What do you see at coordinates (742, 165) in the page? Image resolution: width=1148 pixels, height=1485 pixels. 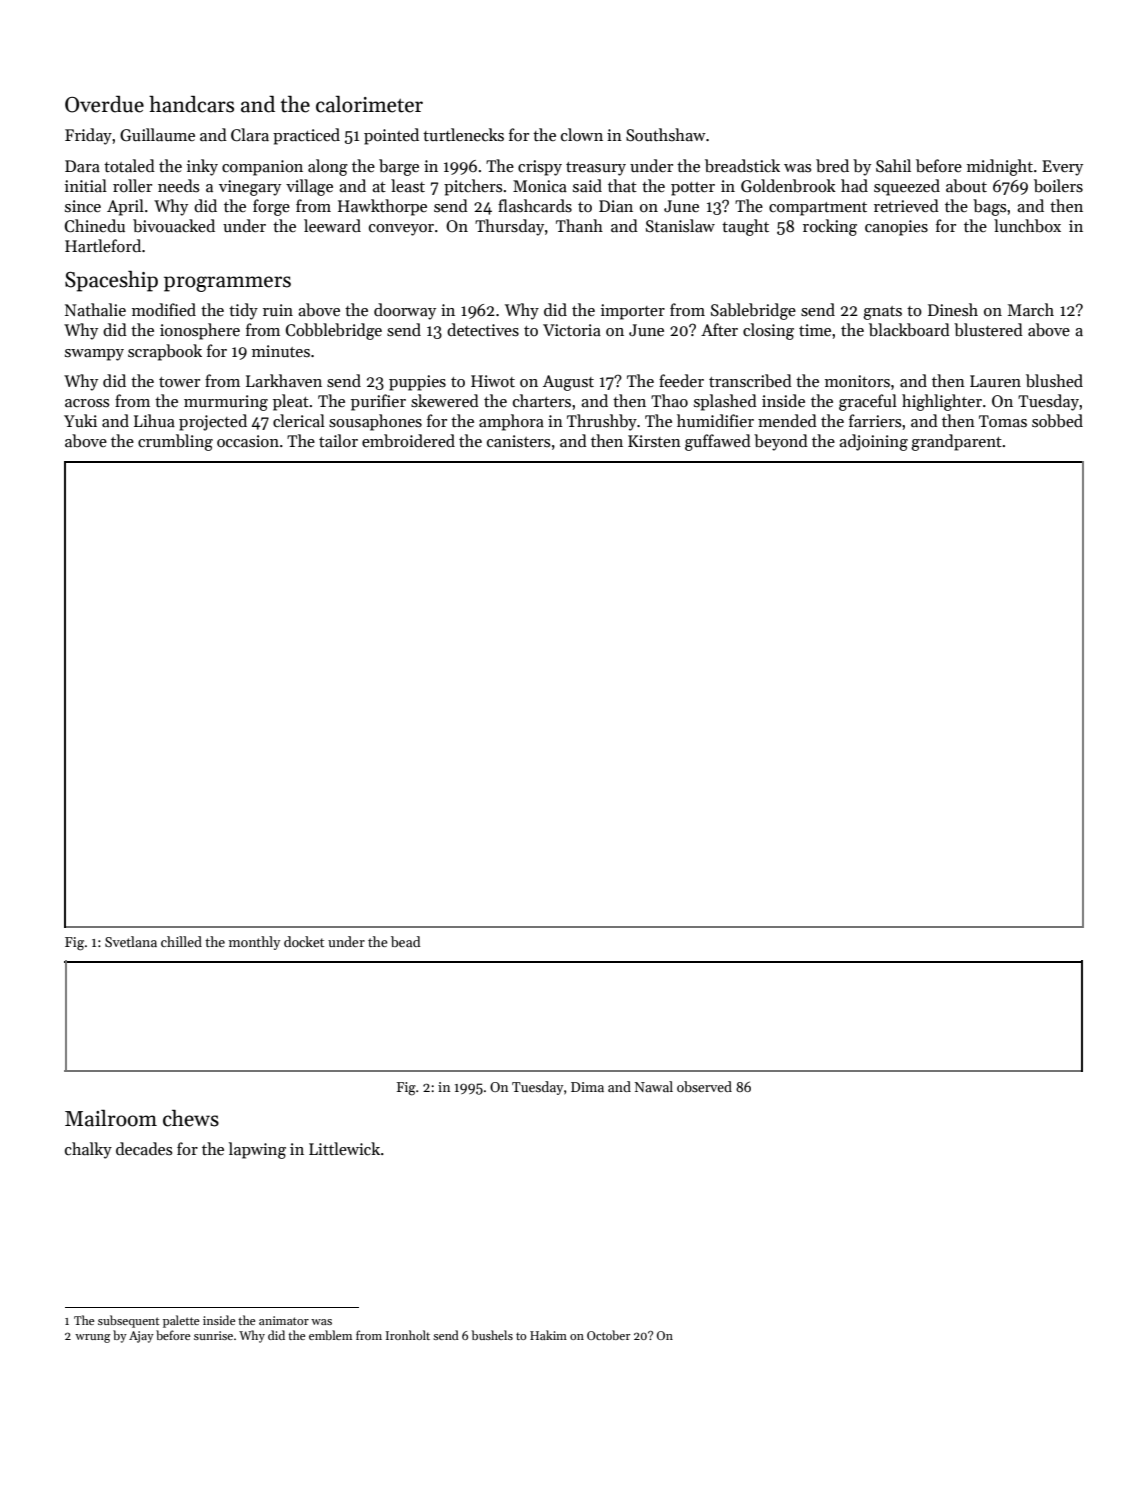 I see `breadstick` at bounding box center [742, 165].
